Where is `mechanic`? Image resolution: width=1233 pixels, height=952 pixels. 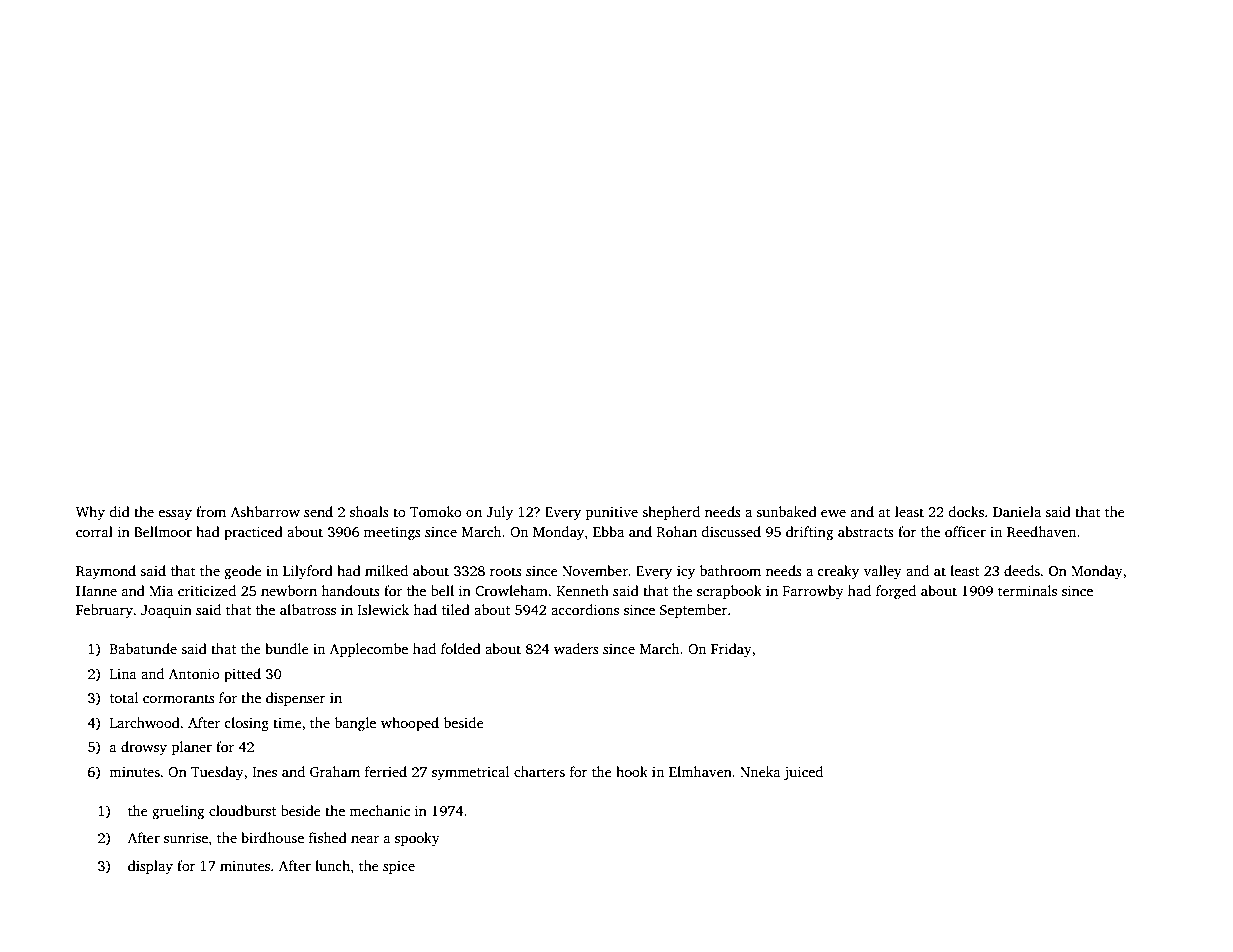
mechanic is located at coordinates (379, 810).
